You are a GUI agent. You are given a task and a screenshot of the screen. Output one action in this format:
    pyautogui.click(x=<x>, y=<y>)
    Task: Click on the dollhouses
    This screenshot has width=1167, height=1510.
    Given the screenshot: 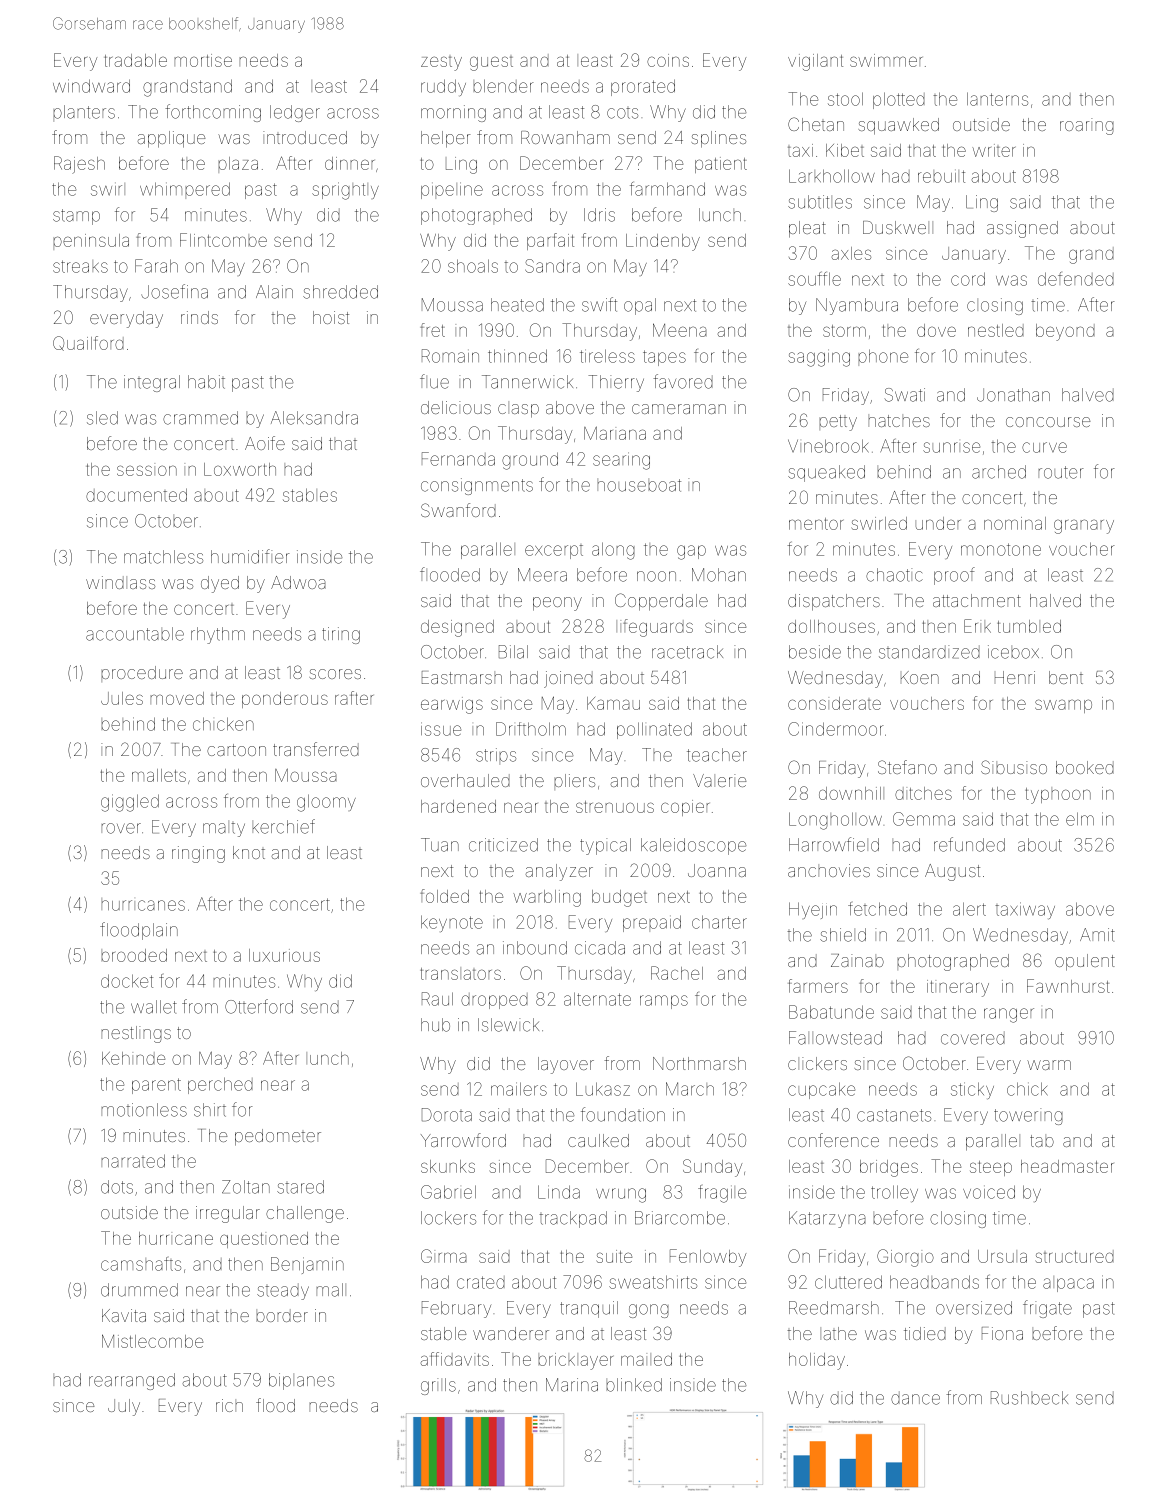 What is the action you would take?
    pyautogui.click(x=831, y=626)
